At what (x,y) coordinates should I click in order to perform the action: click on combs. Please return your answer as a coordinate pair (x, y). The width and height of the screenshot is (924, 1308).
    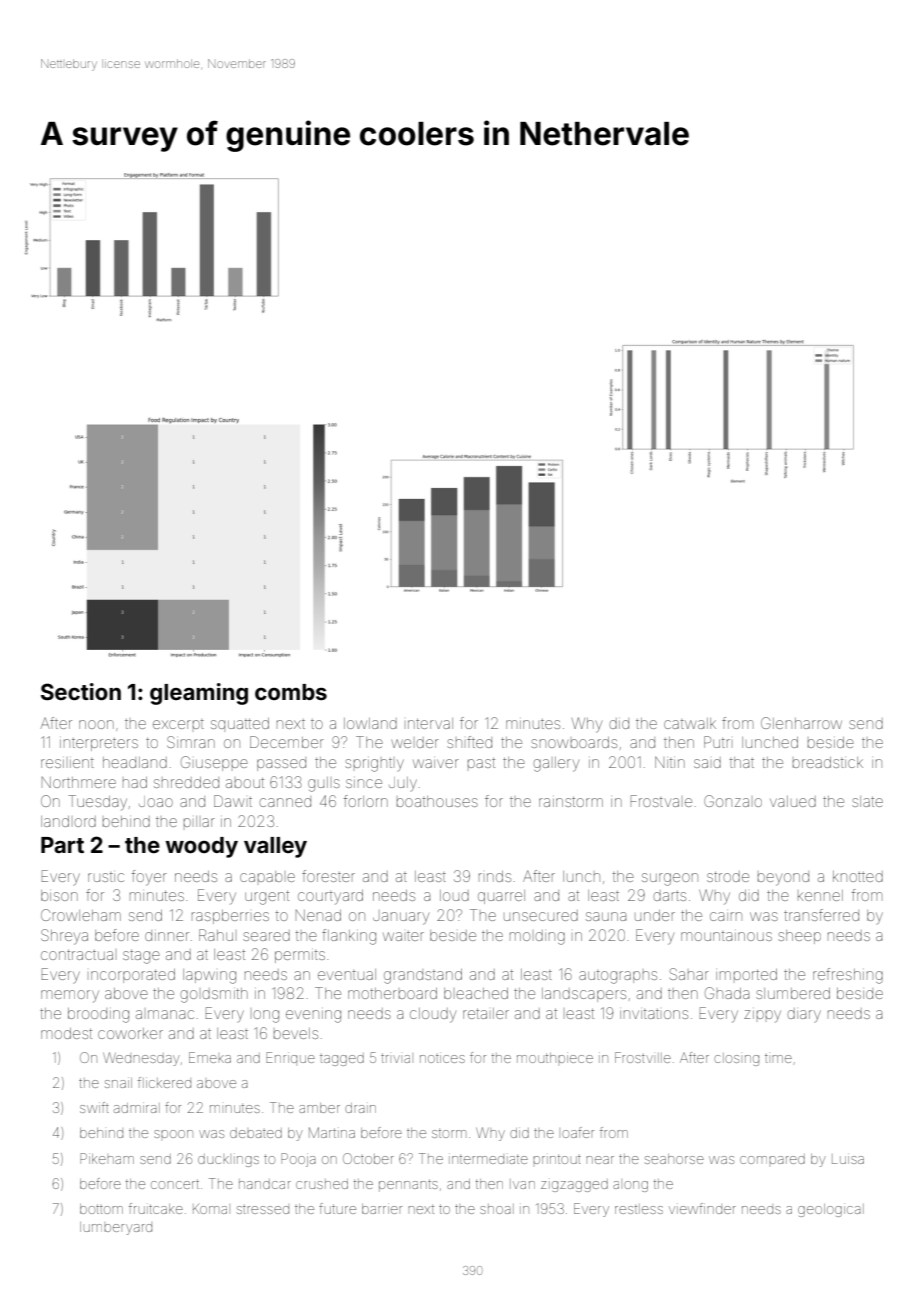
    Looking at the image, I should click on (291, 692).
